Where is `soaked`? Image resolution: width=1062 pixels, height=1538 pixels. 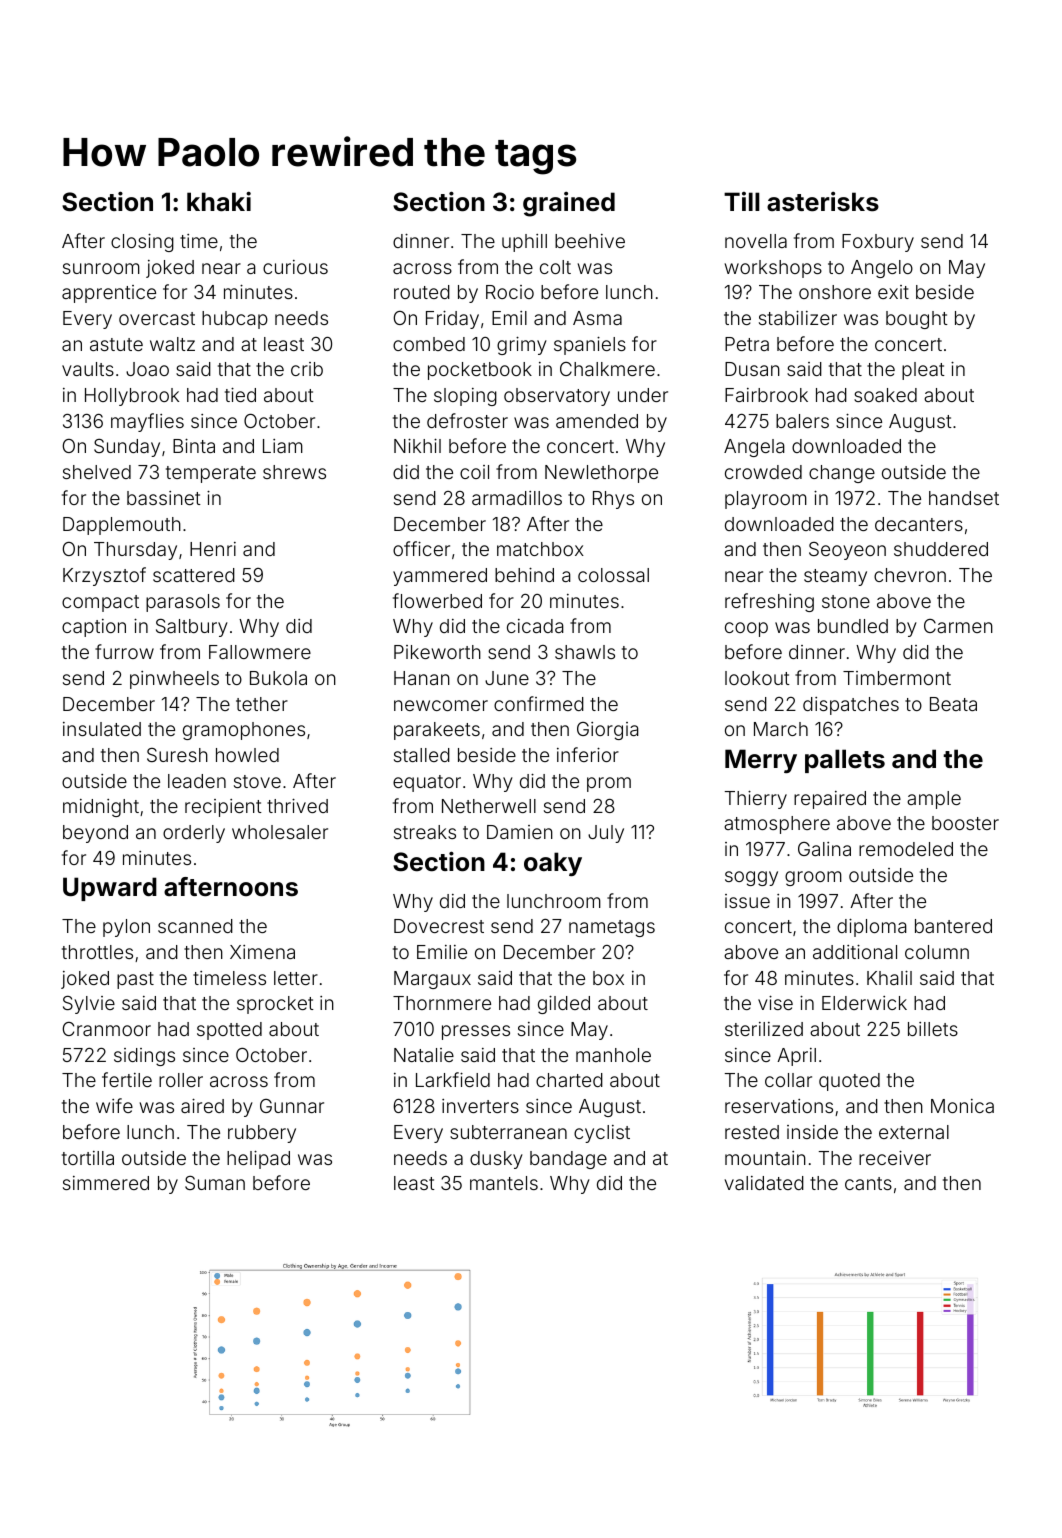 soaked is located at coordinates (885, 395).
